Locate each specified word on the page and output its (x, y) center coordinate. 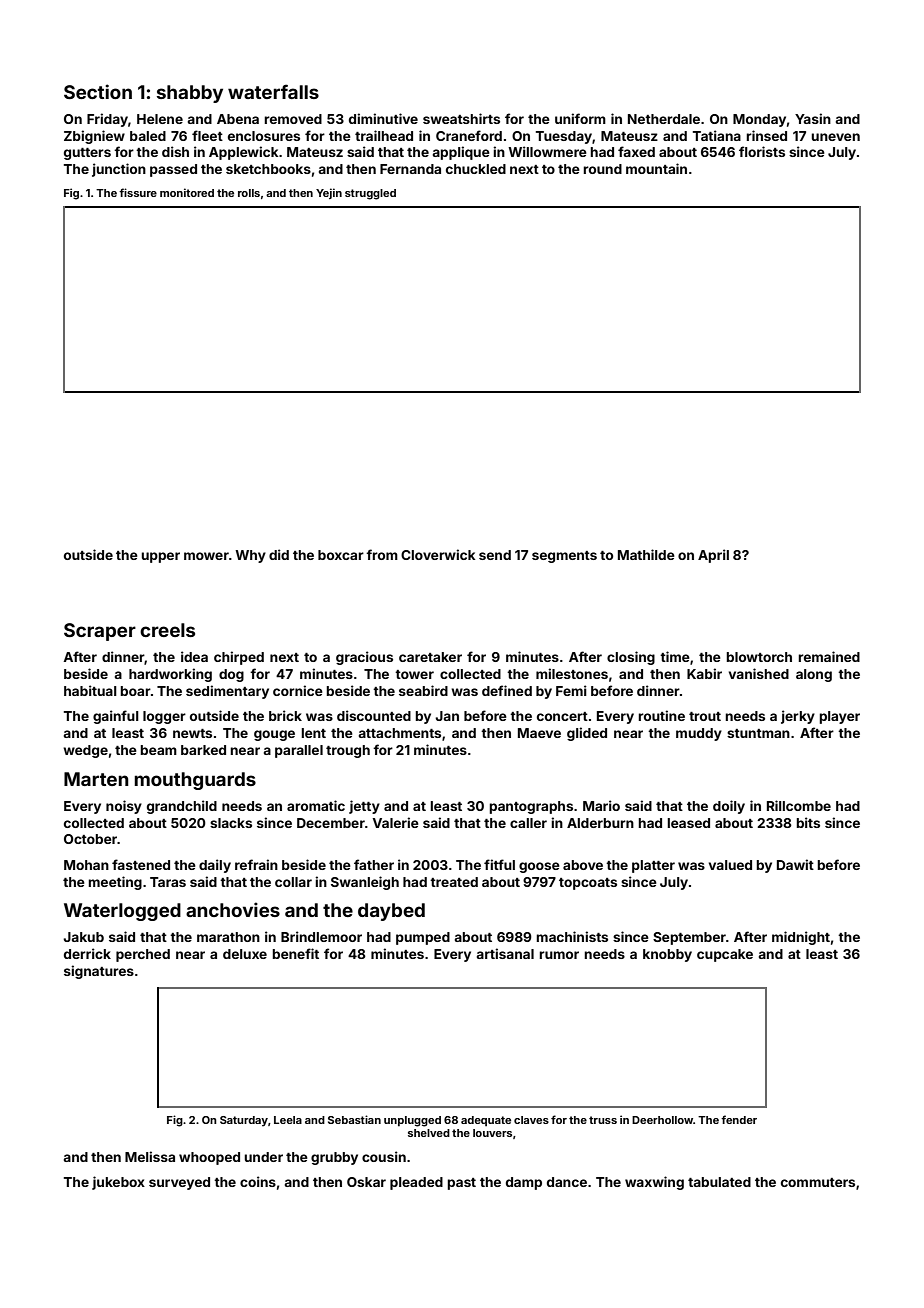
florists (762, 151)
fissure (138, 192)
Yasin (813, 118)
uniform (580, 118)
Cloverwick (438, 554)
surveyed (179, 1183)
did (279, 554)
